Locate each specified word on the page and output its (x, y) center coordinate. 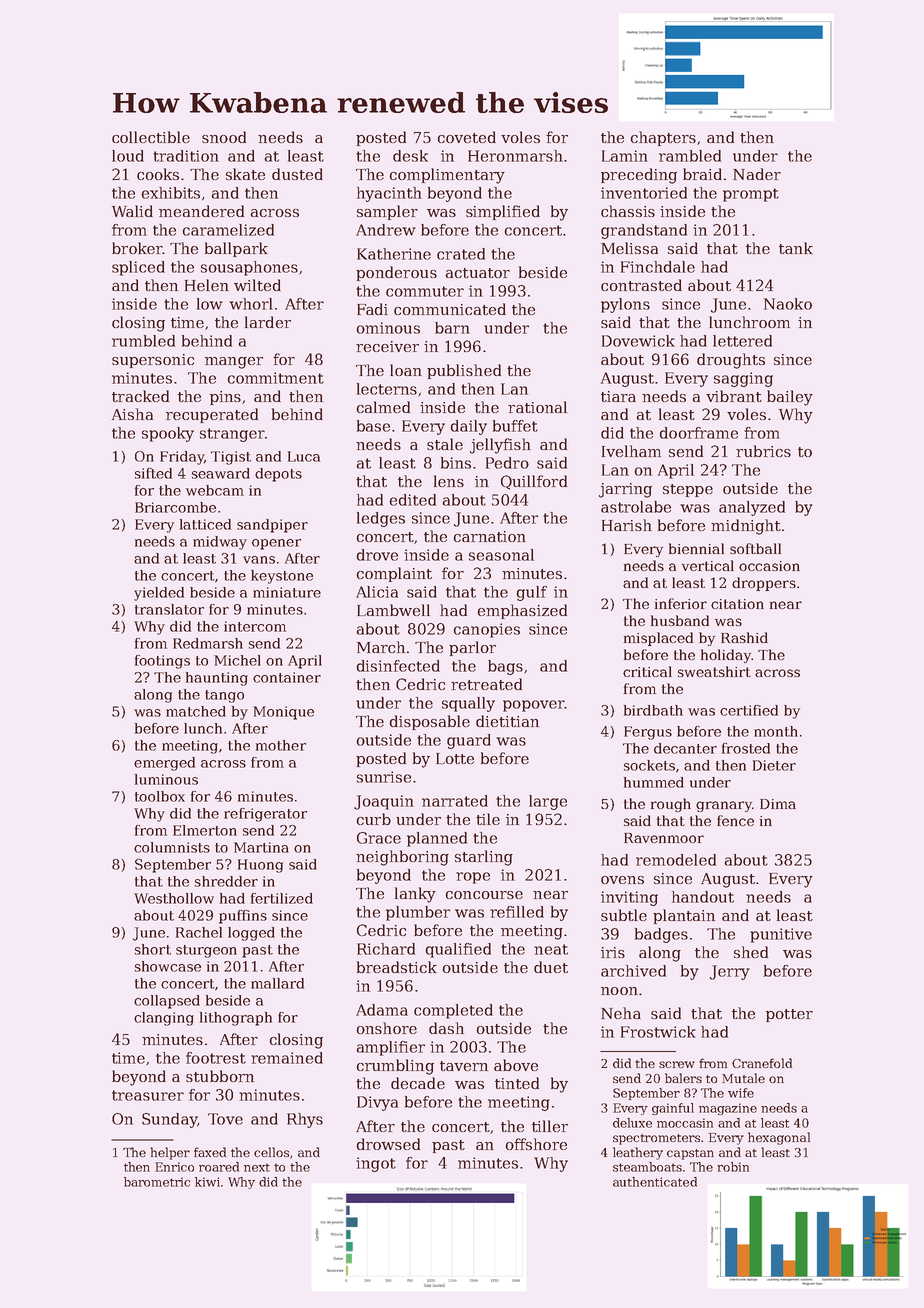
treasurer (148, 1095)
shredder (226, 881)
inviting (629, 898)
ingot (376, 1164)
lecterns (387, 389)
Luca (304, 456)
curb (374, 819)
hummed (654, 782)
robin (733, 1167)
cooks (158, 174)
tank (796, 248)
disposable (430, 722)
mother (281, 745)
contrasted (641, 285)
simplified (503, 212)
